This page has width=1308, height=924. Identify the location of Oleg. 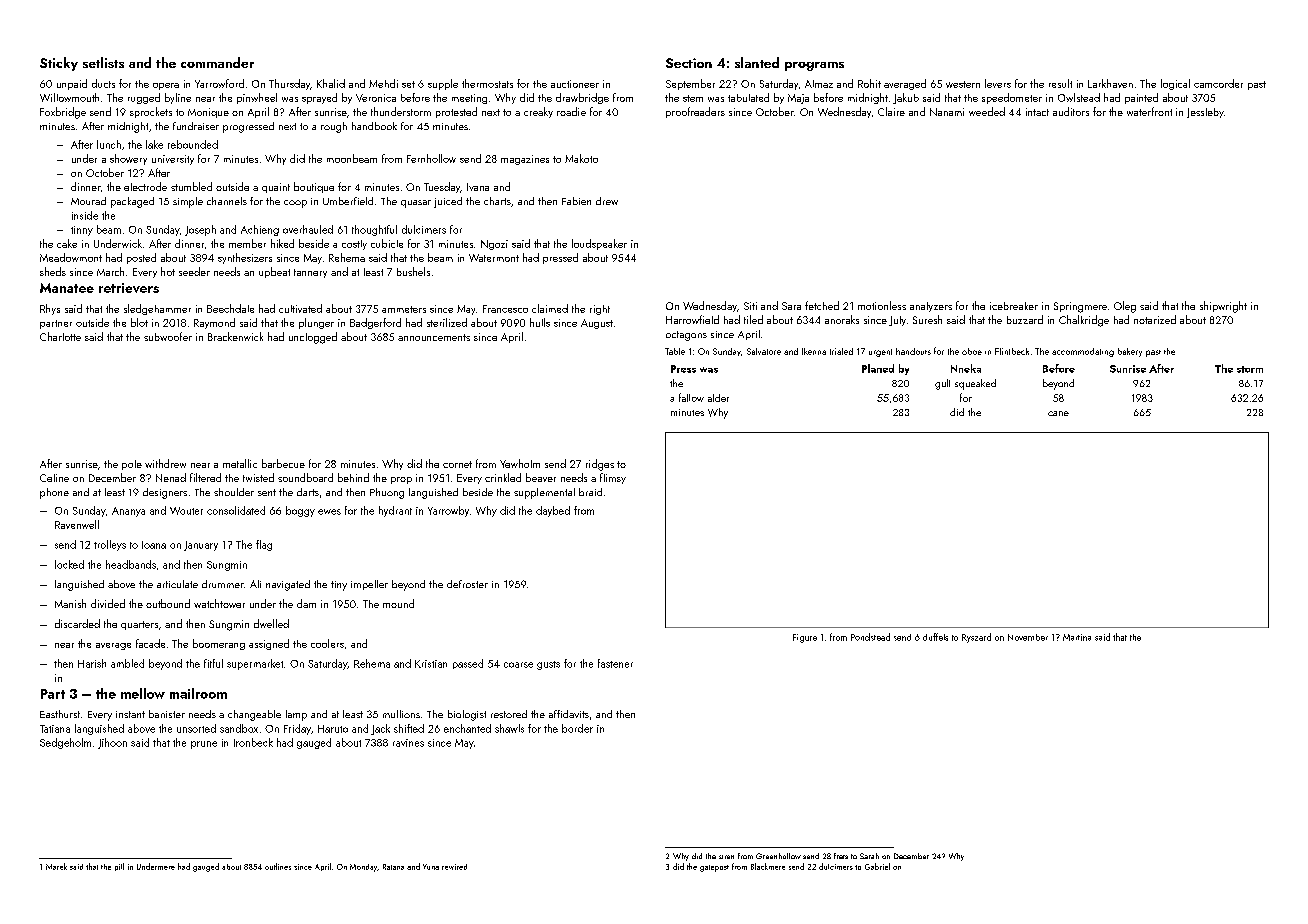
(1125, 307).
